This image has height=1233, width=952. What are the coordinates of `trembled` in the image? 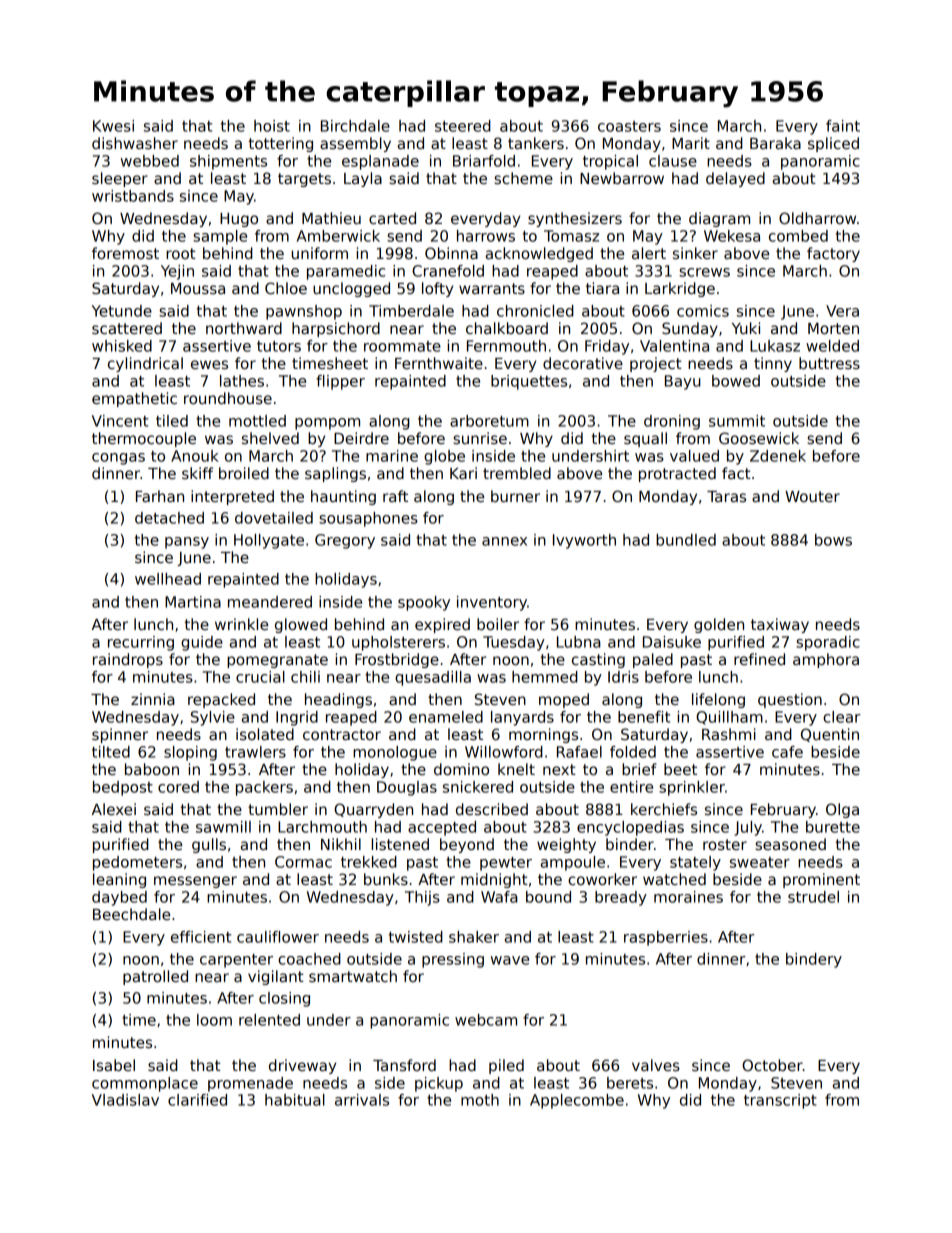 It's located at (517, 473).
